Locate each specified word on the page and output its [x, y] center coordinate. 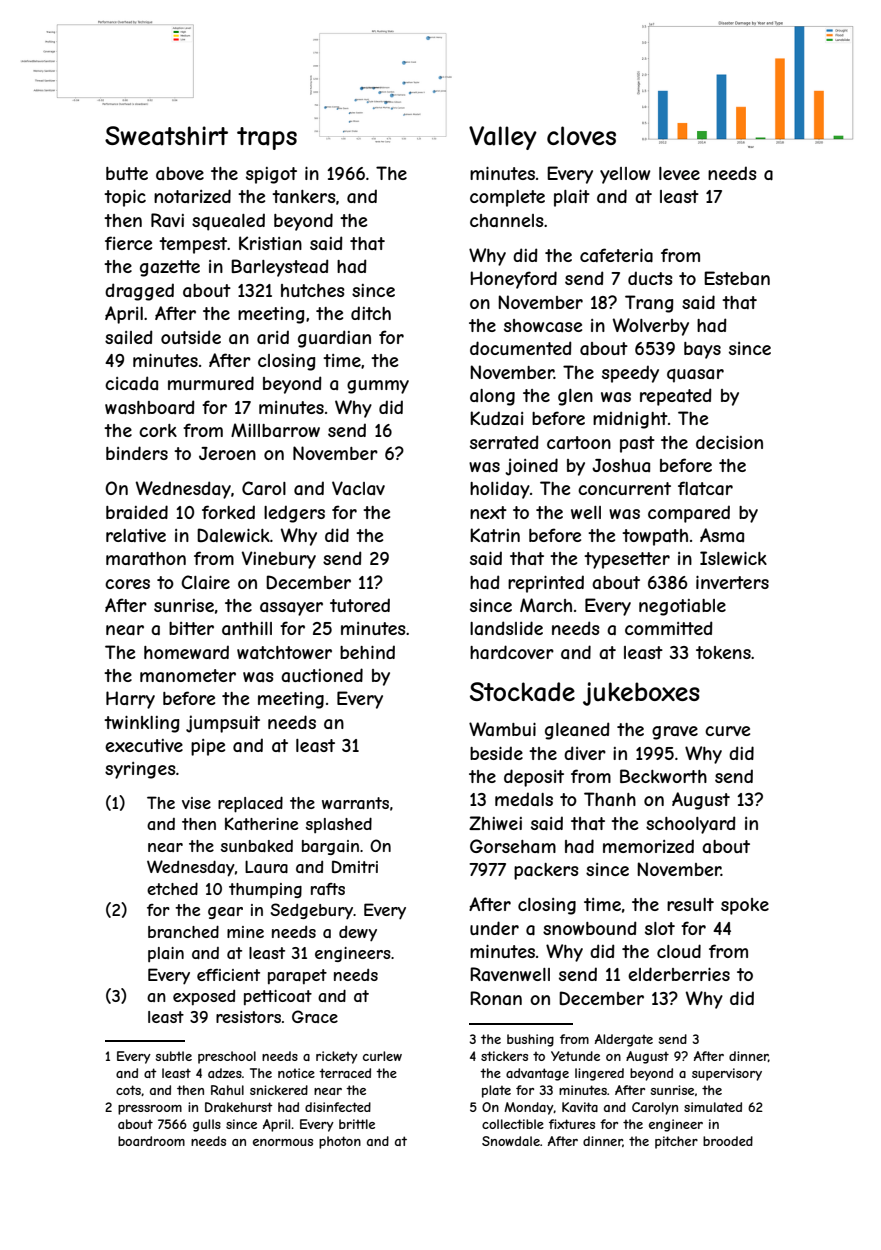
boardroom [151, 1141]
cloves [581, 135]
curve [727, 731]
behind [367, 652]
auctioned [322, 675]
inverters [732, 582]
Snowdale [511, 1141]
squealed [228, 222]
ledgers [294, 514]
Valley [503, 138]
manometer [188, 675]
